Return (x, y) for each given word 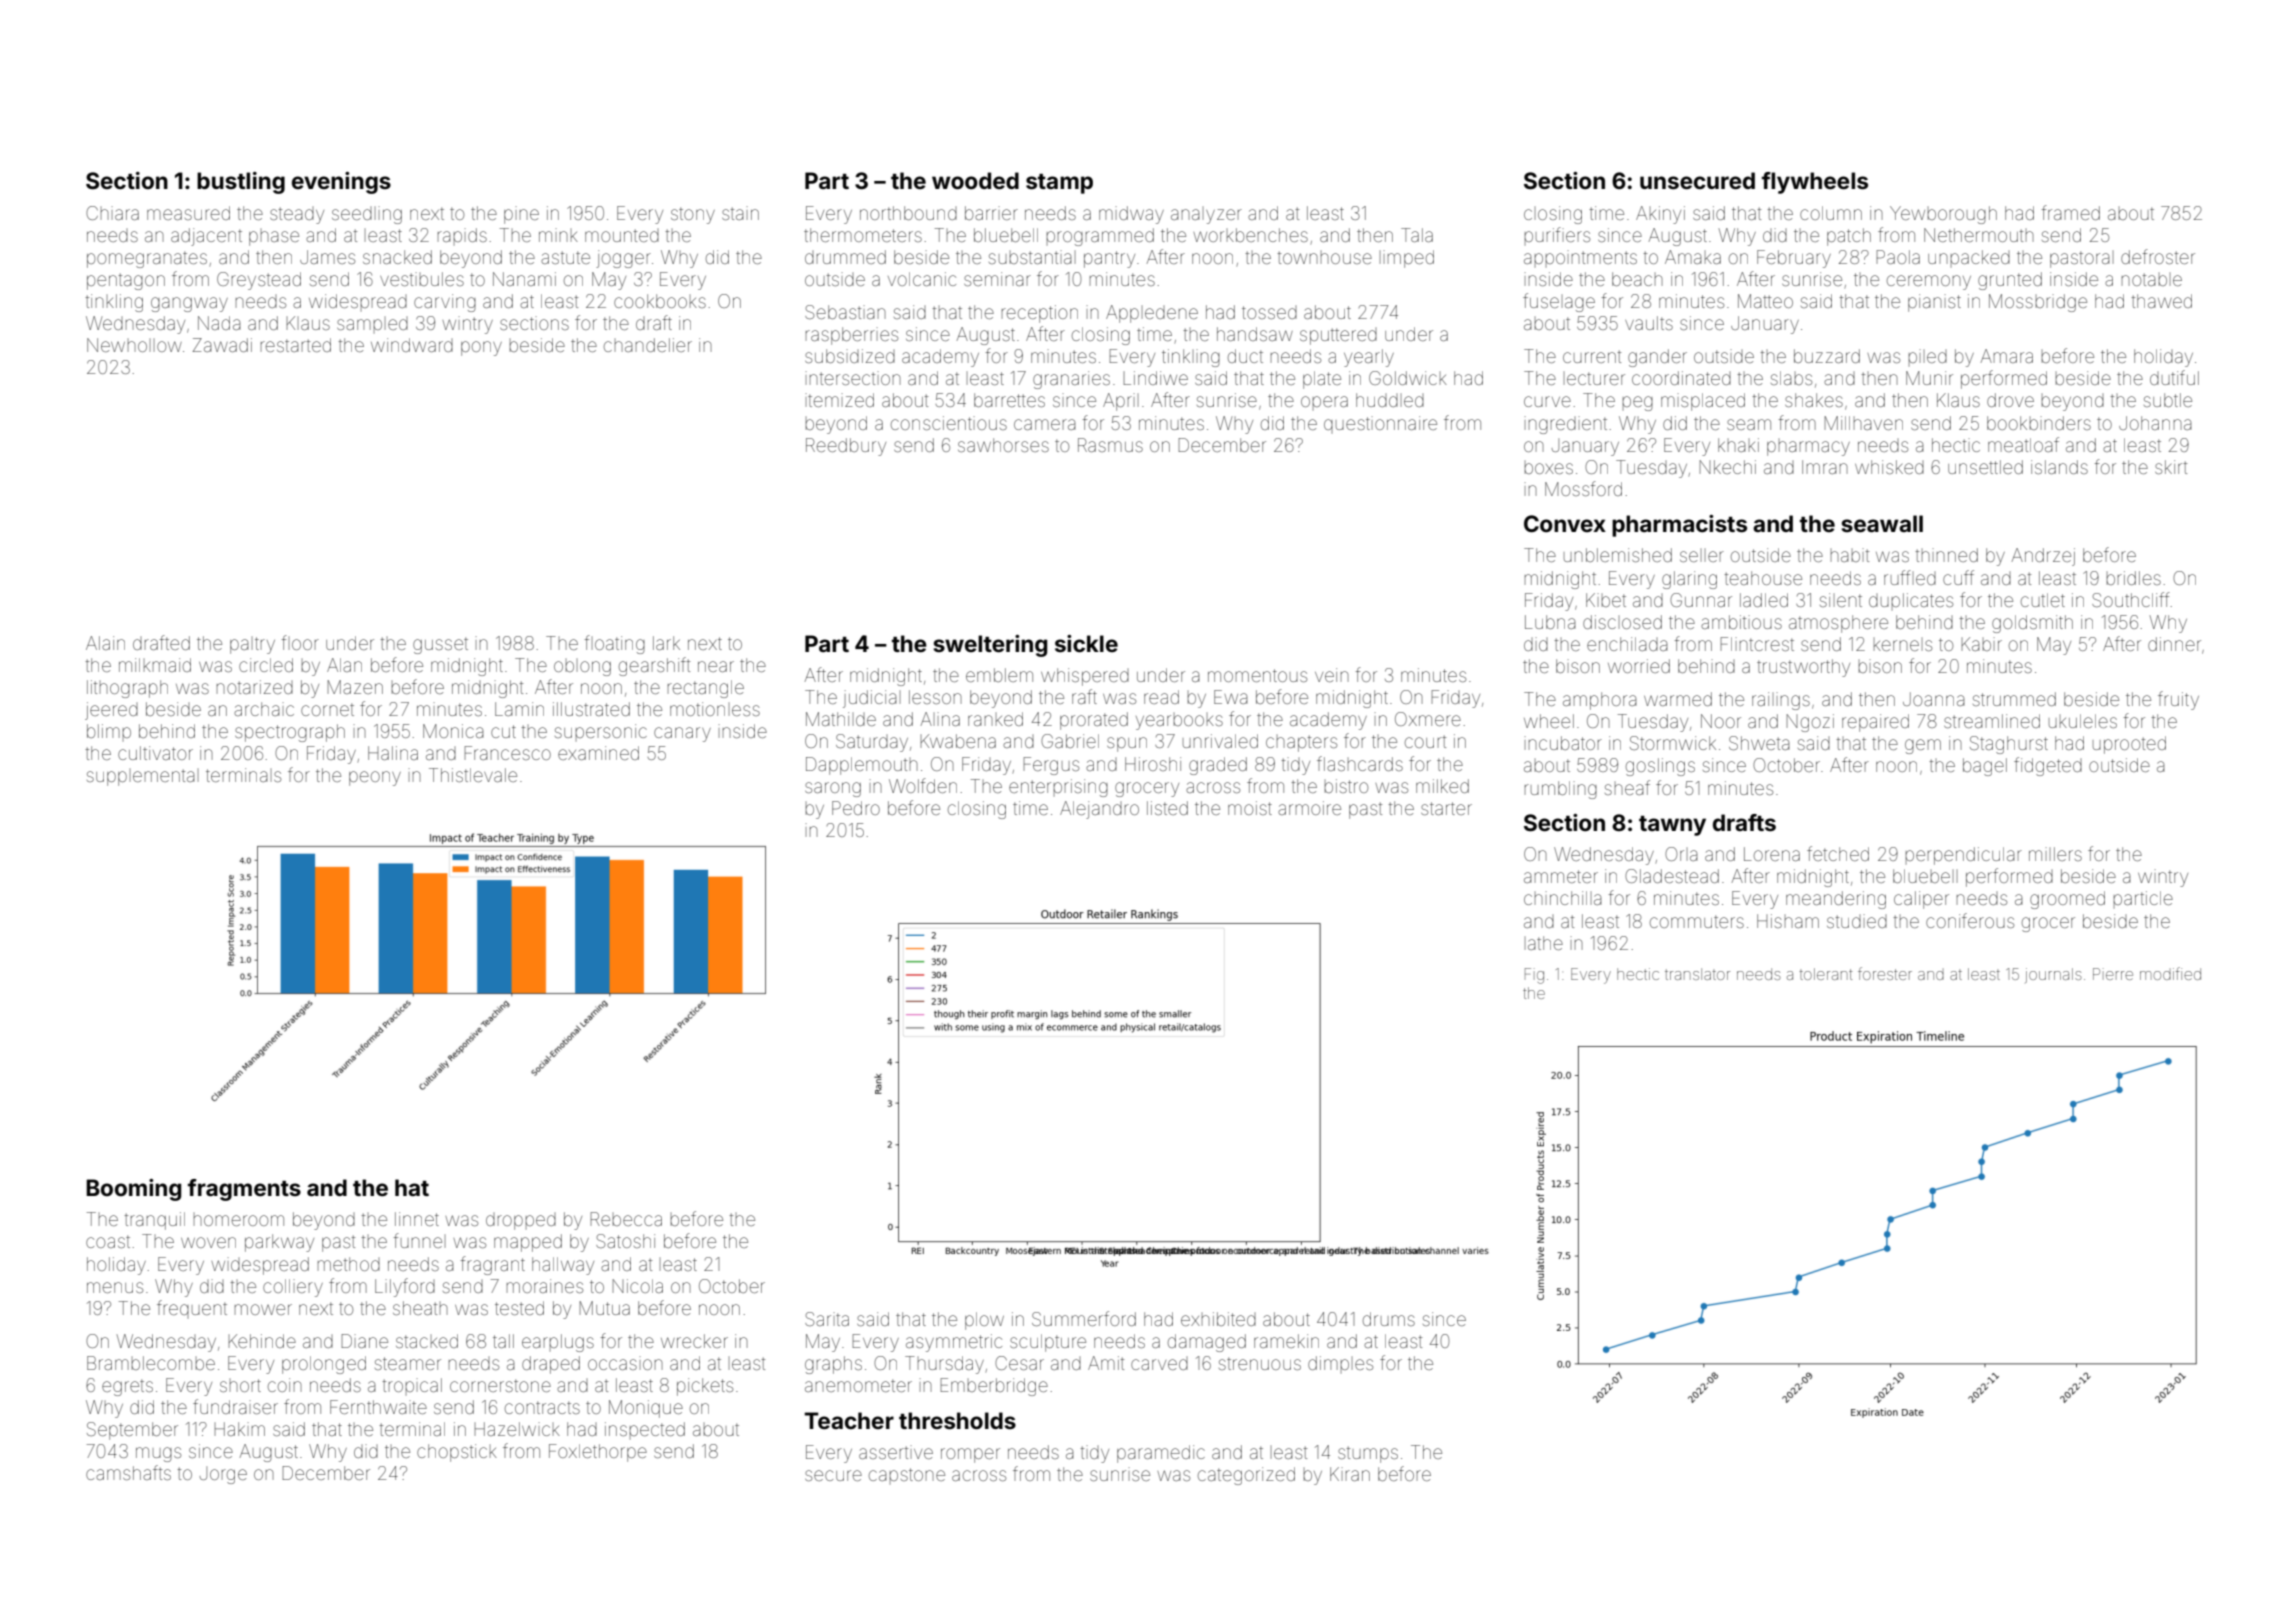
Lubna (1550, 622)
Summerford (1084, 1318)
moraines (545, 1286)
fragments (244, 1190)
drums (1389, 1319)
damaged (1207, 1343)
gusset (440, 645)
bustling (241, 183)
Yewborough (1943, 215)
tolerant (1826, 974)
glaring (1689, 580)
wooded (975, 180)
